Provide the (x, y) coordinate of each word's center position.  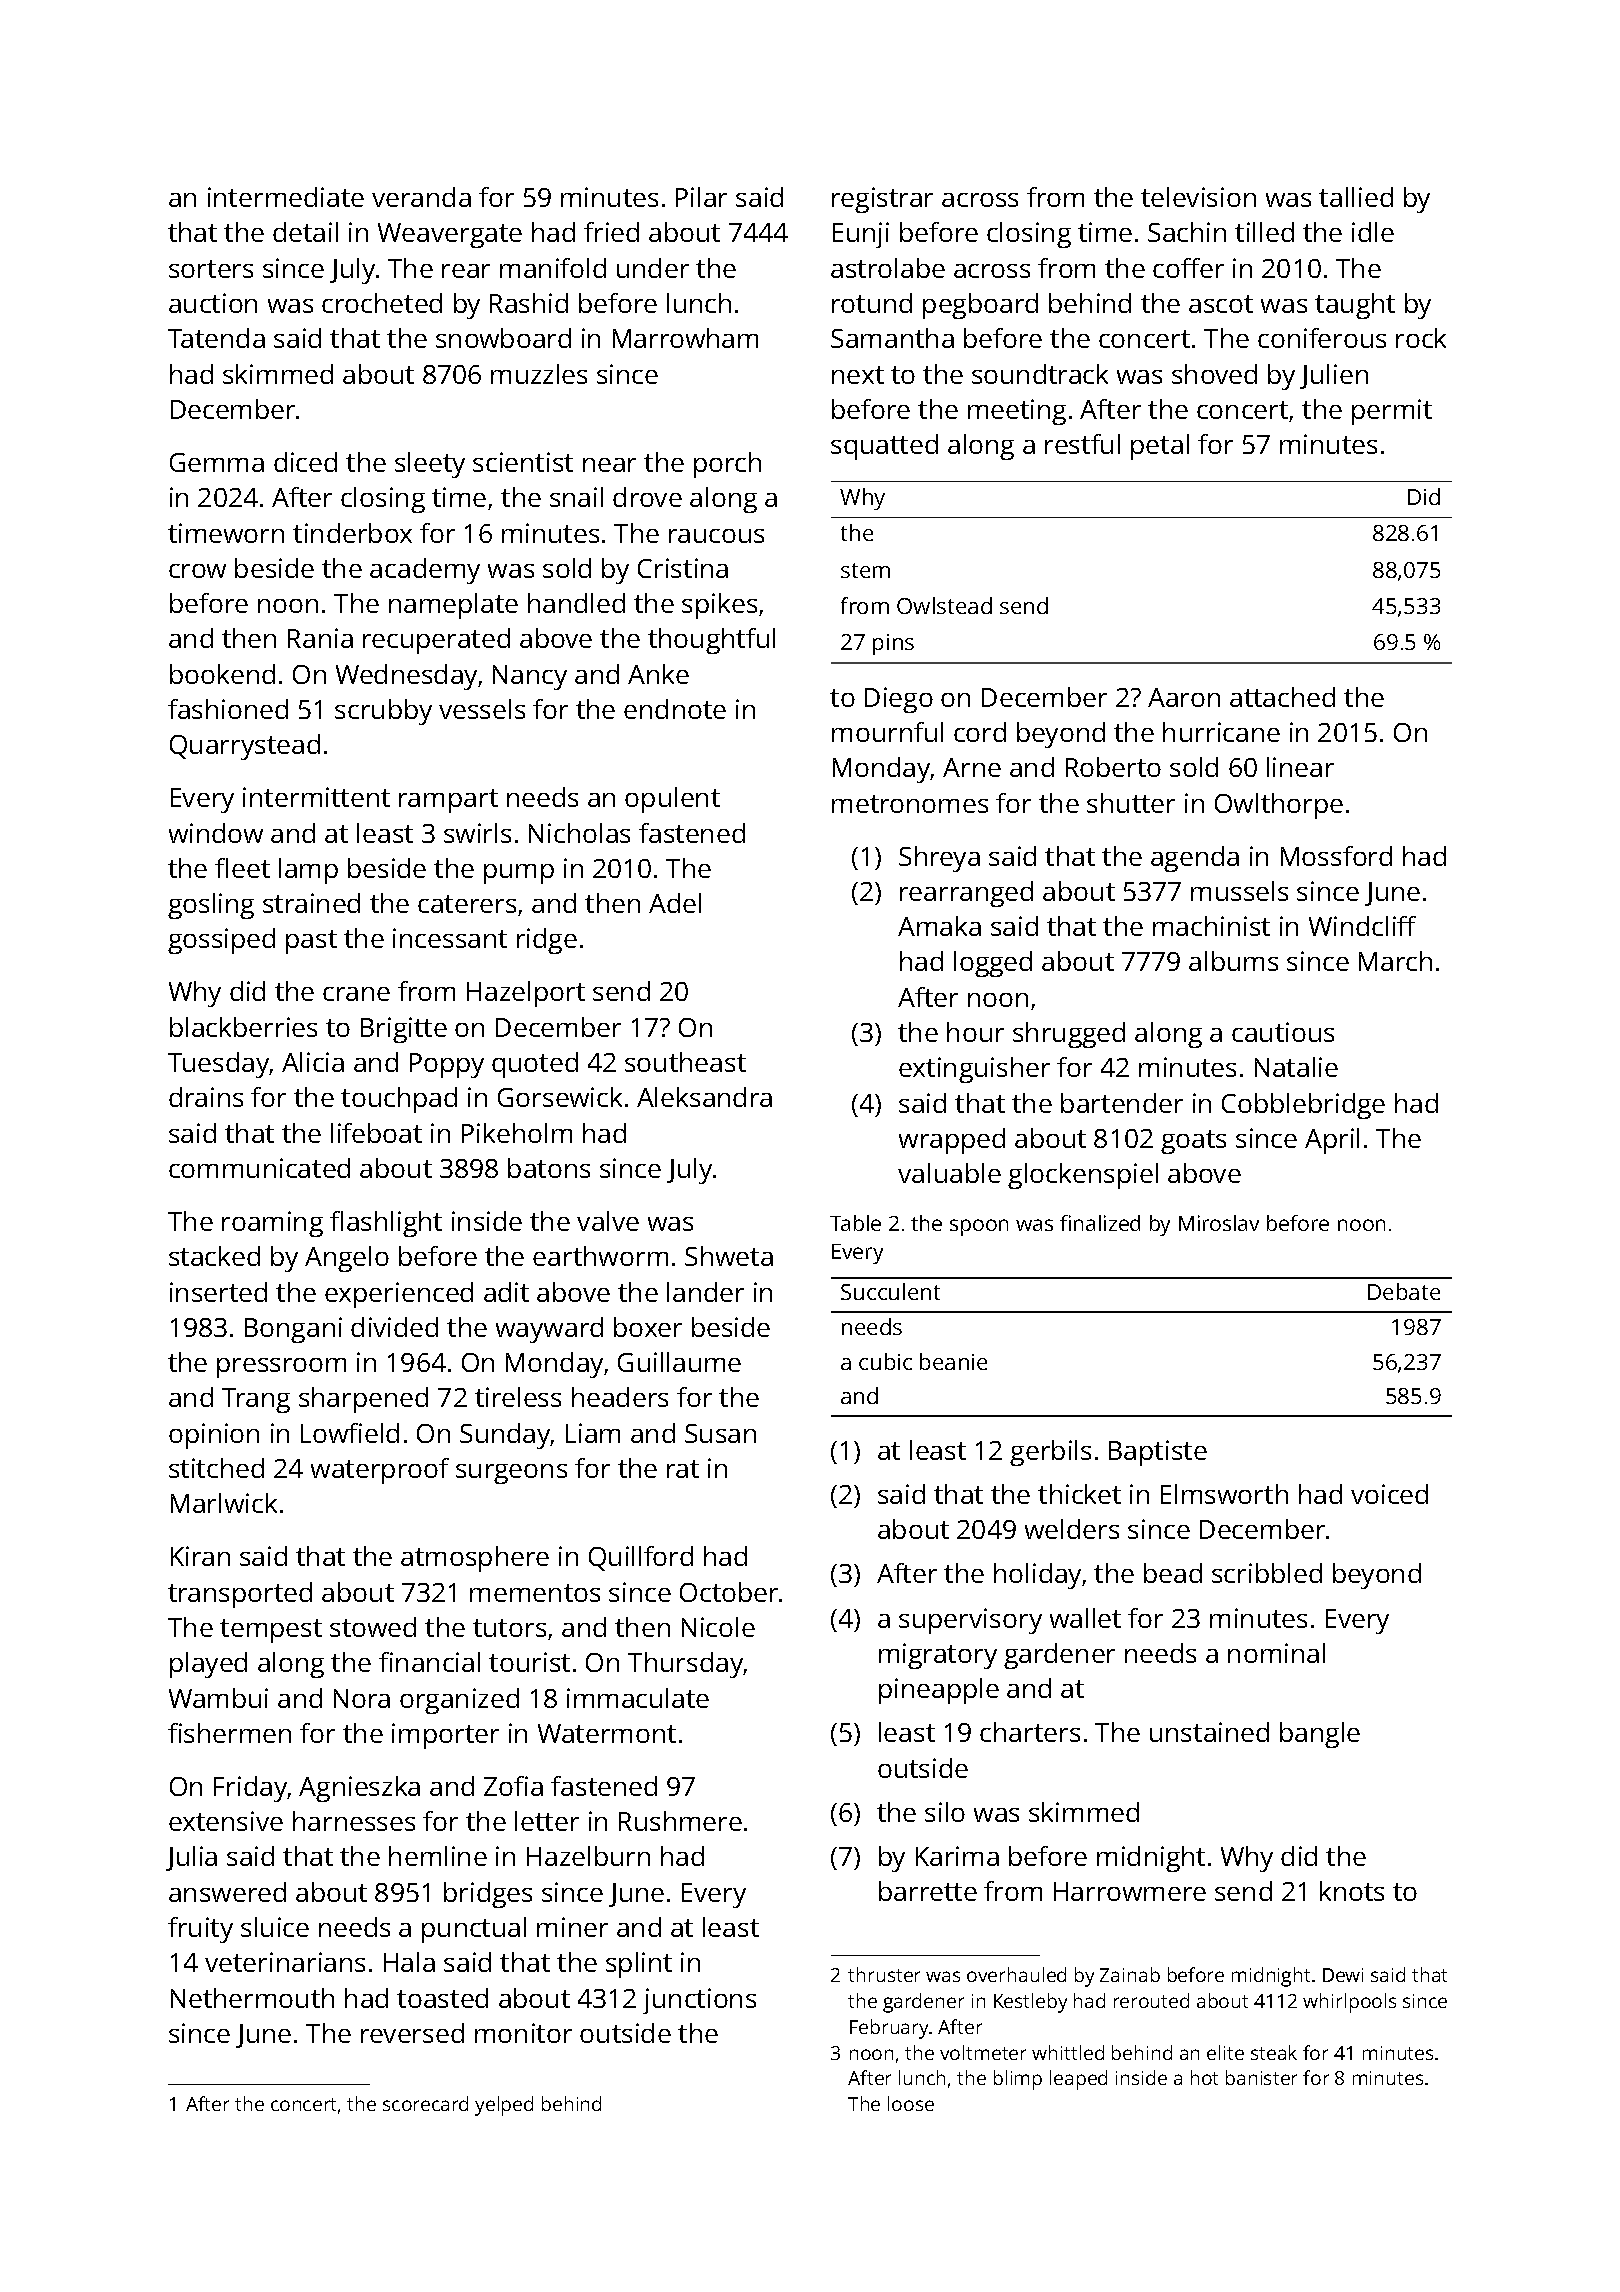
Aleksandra (704, 1097)
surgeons (511, 1474)
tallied (1356, 197)
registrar (882, 200)
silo (945, 1812)
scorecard (425, 2103)
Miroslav (1219, 1223)
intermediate (286, 197)
